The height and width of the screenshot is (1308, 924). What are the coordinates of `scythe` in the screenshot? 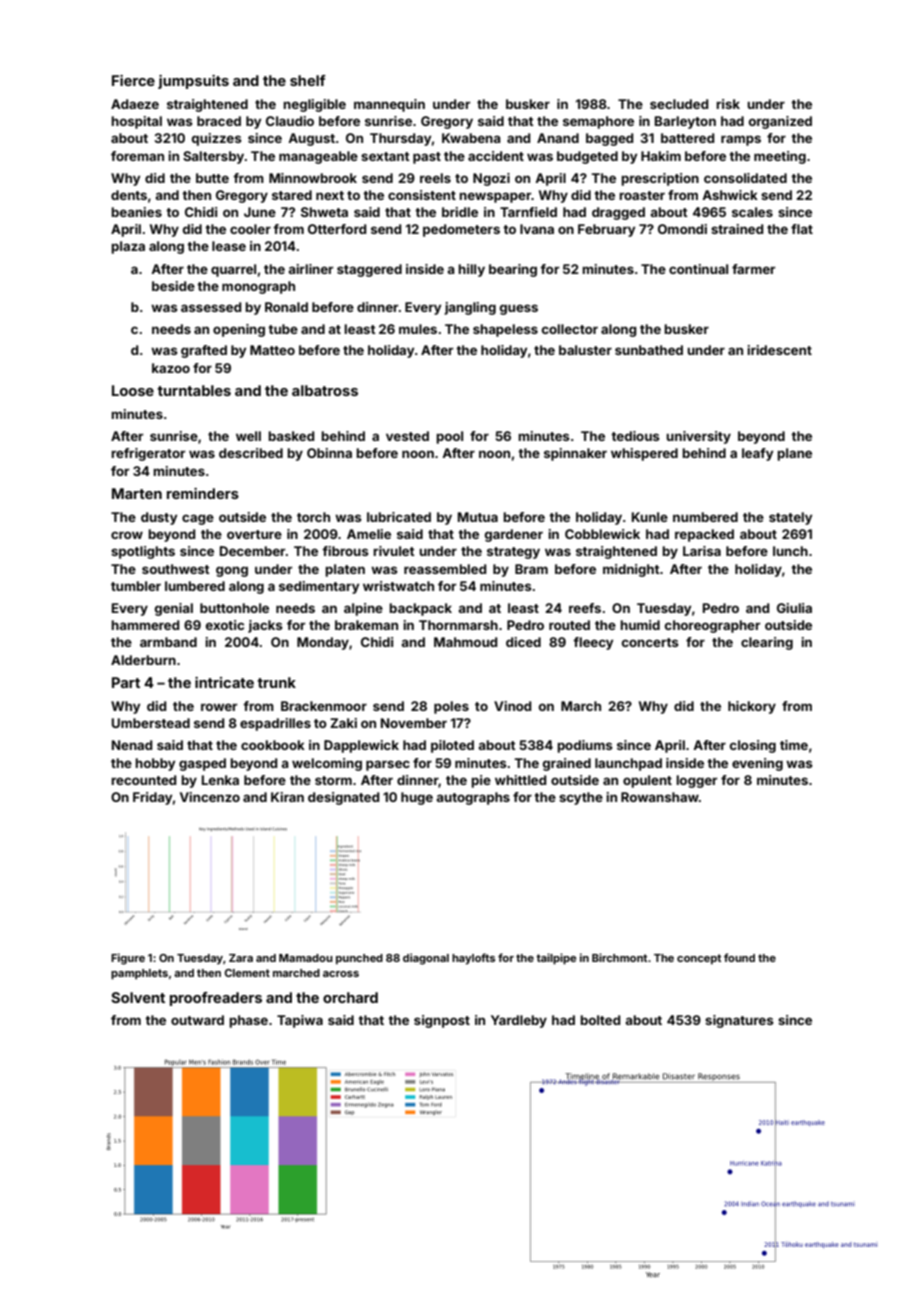 It's located at (581, 798).
